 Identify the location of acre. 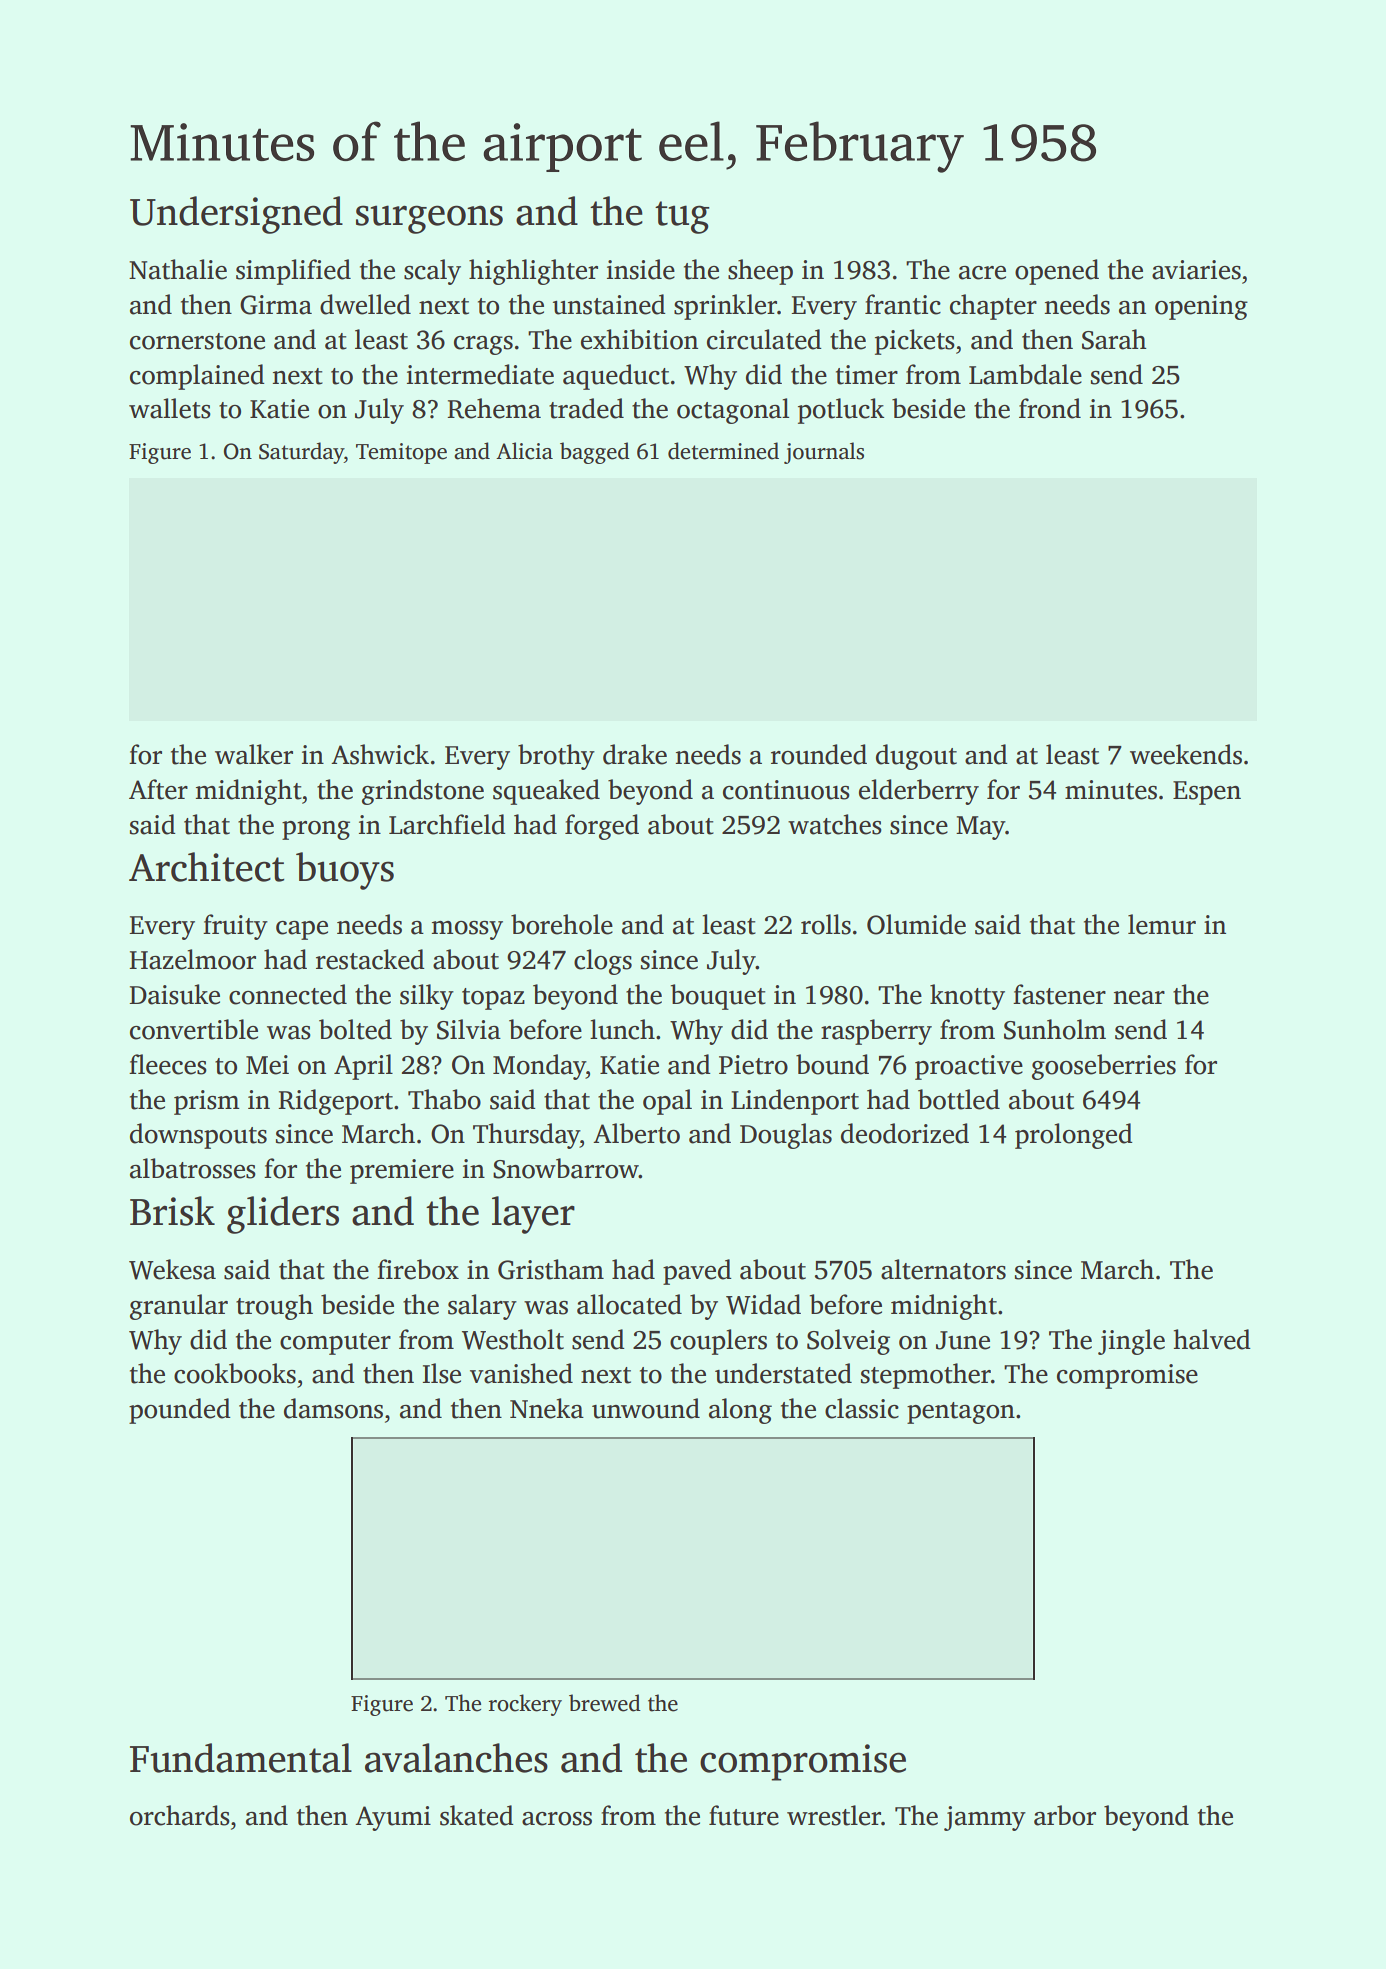
(982, 273).
